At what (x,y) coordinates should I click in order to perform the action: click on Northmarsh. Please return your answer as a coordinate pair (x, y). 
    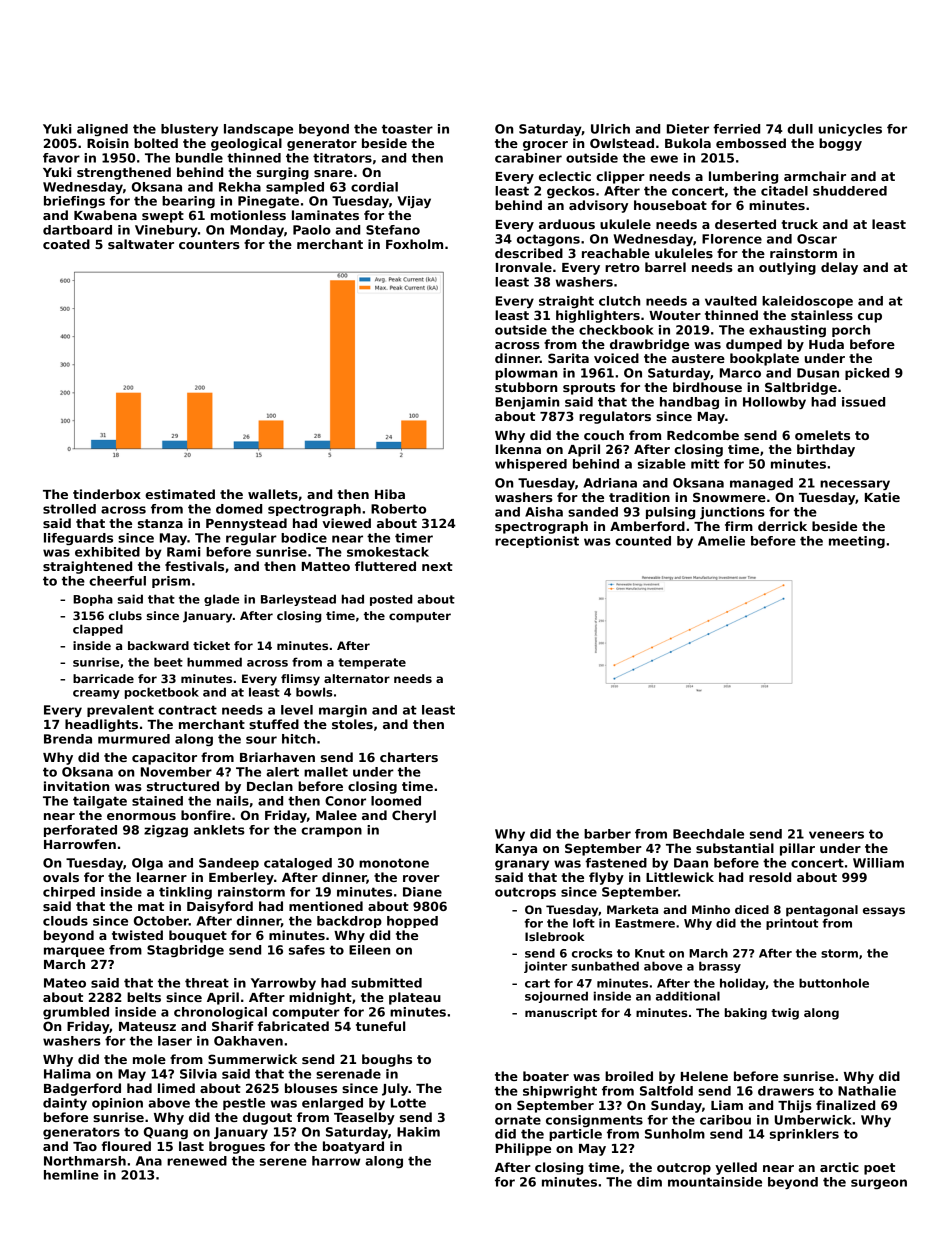
    Looking at the image, I should click on (85, 1161).
